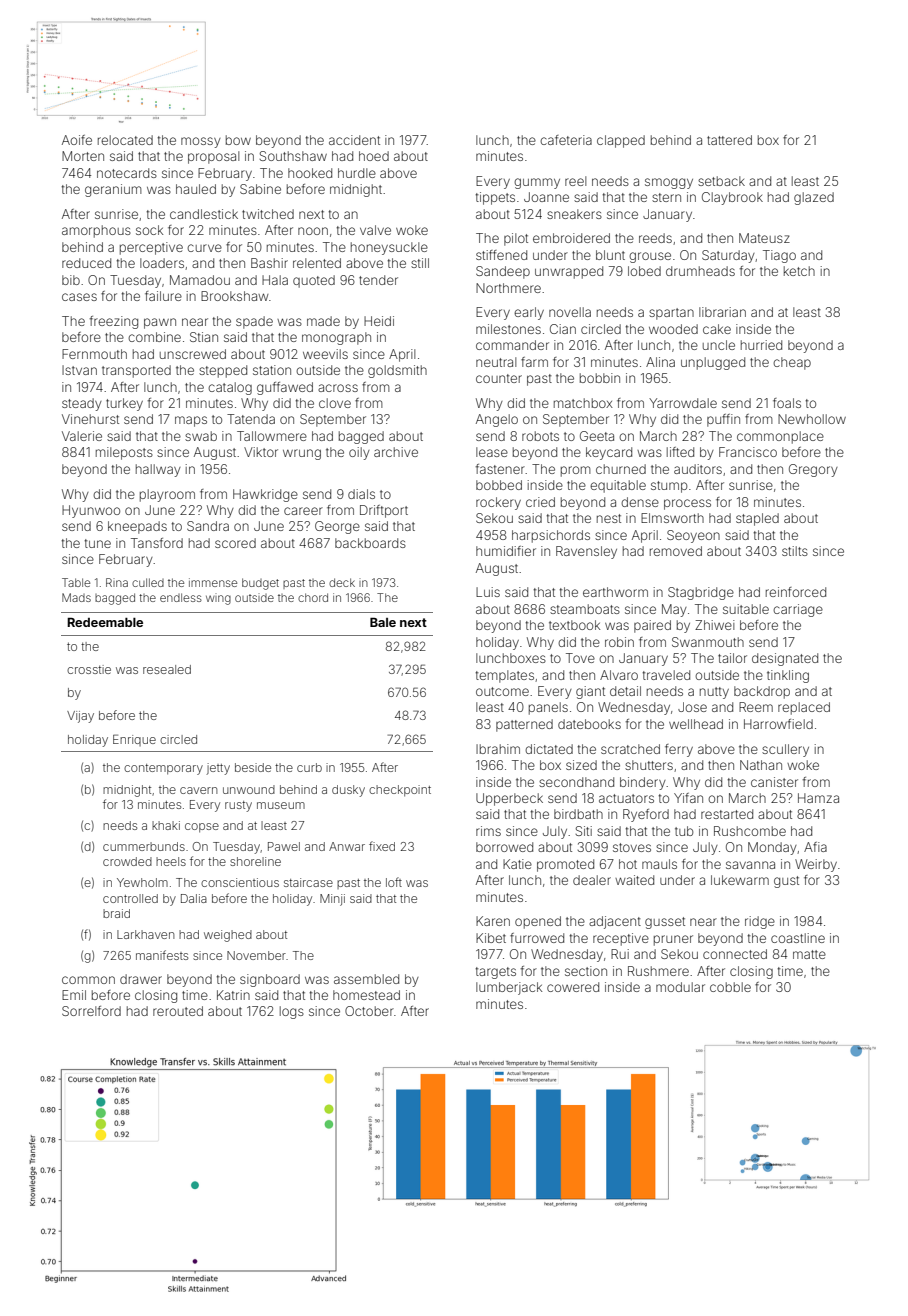 Image resolution: width=908 pixels, height=1316 pixels. Describe the element at coordinates (136, 371) in the screenshot. I see `transported` at that location.
